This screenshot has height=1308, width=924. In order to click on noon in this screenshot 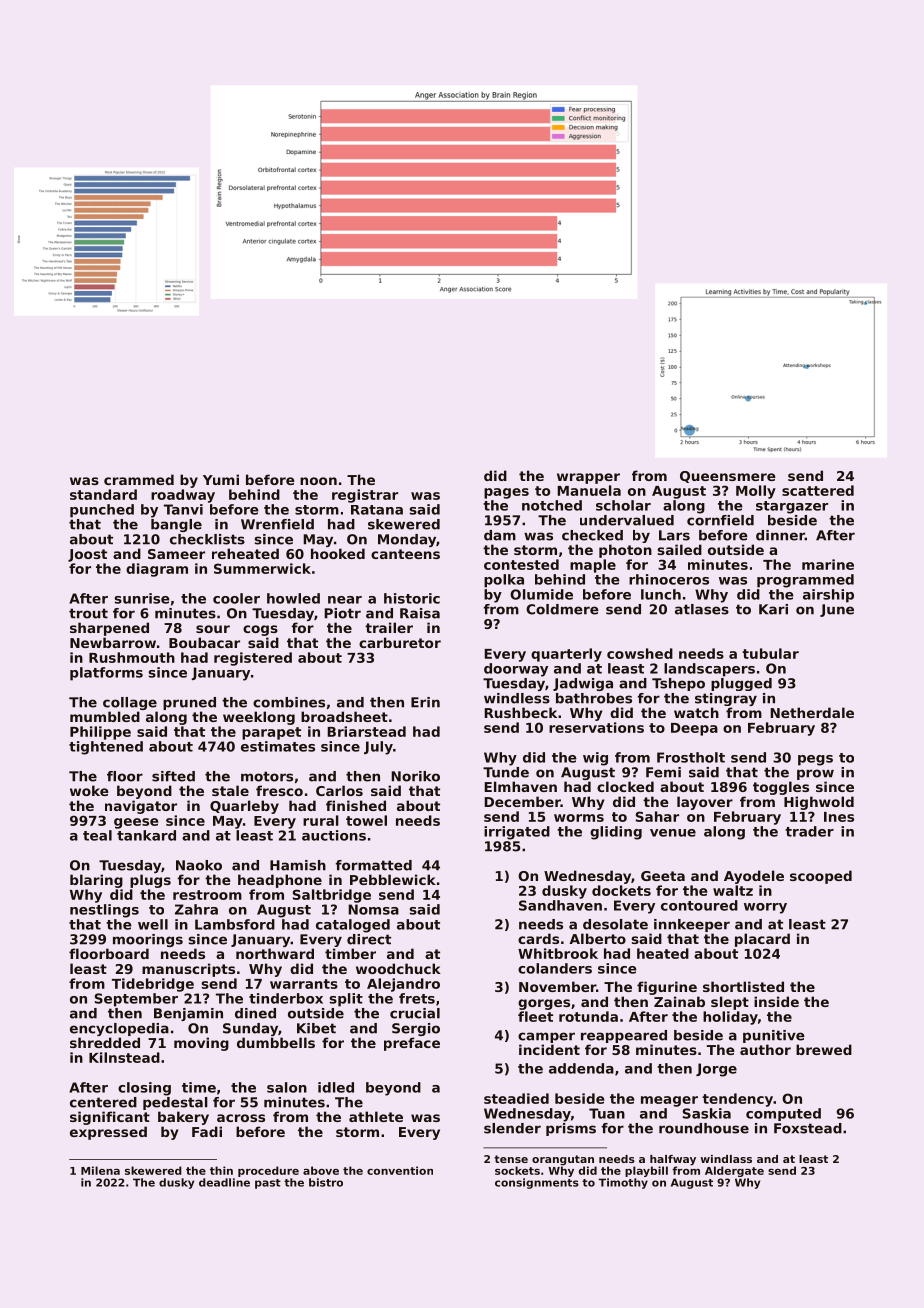, I will do `click(318, 481)`.
